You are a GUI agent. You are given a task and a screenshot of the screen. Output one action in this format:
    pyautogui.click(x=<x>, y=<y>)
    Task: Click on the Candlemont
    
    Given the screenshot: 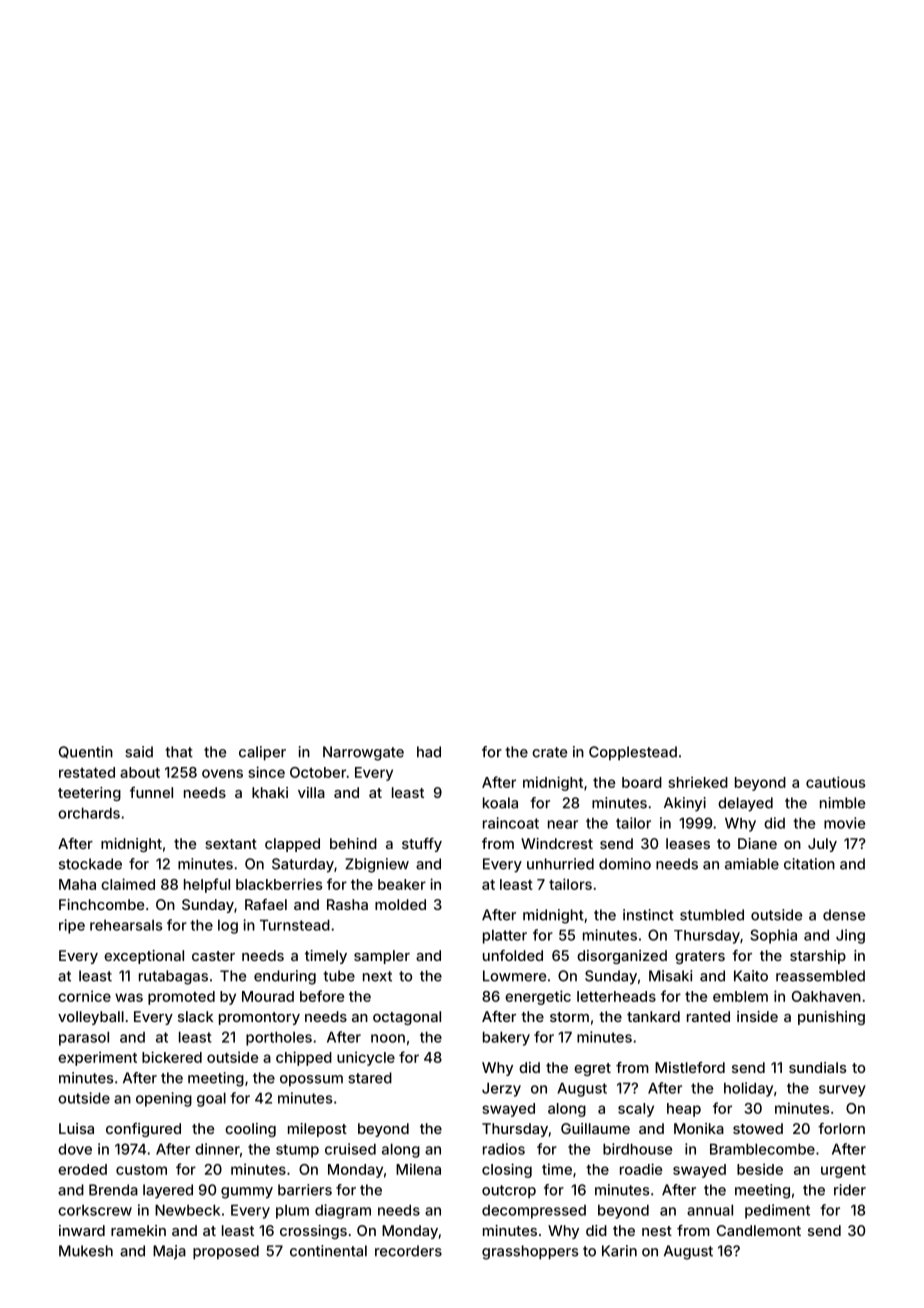 What is the action you would take?
    pyautogui.click(x=759, y=1230)
